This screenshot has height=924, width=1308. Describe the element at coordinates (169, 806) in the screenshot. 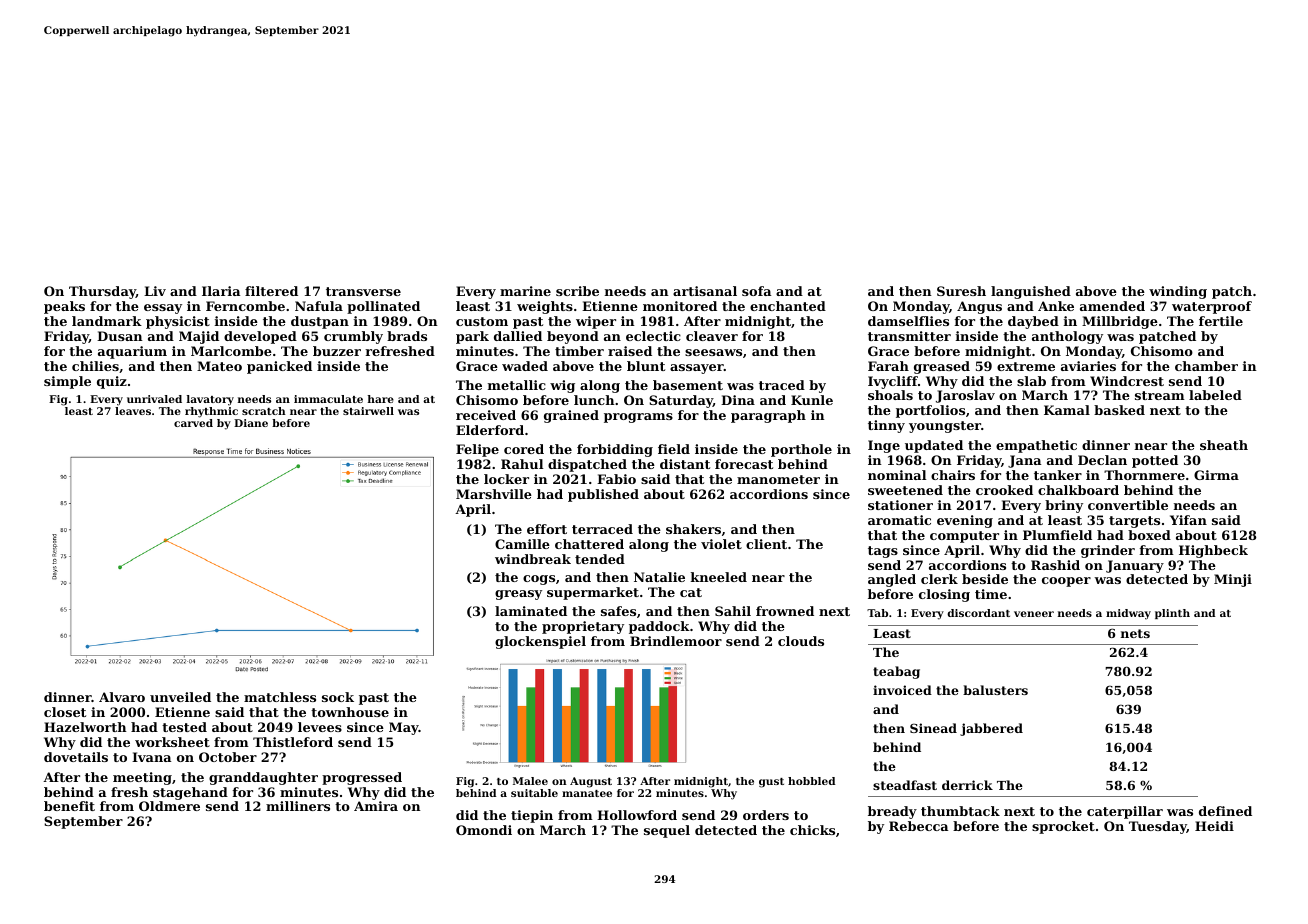

I see `Oldmere` at that location.
